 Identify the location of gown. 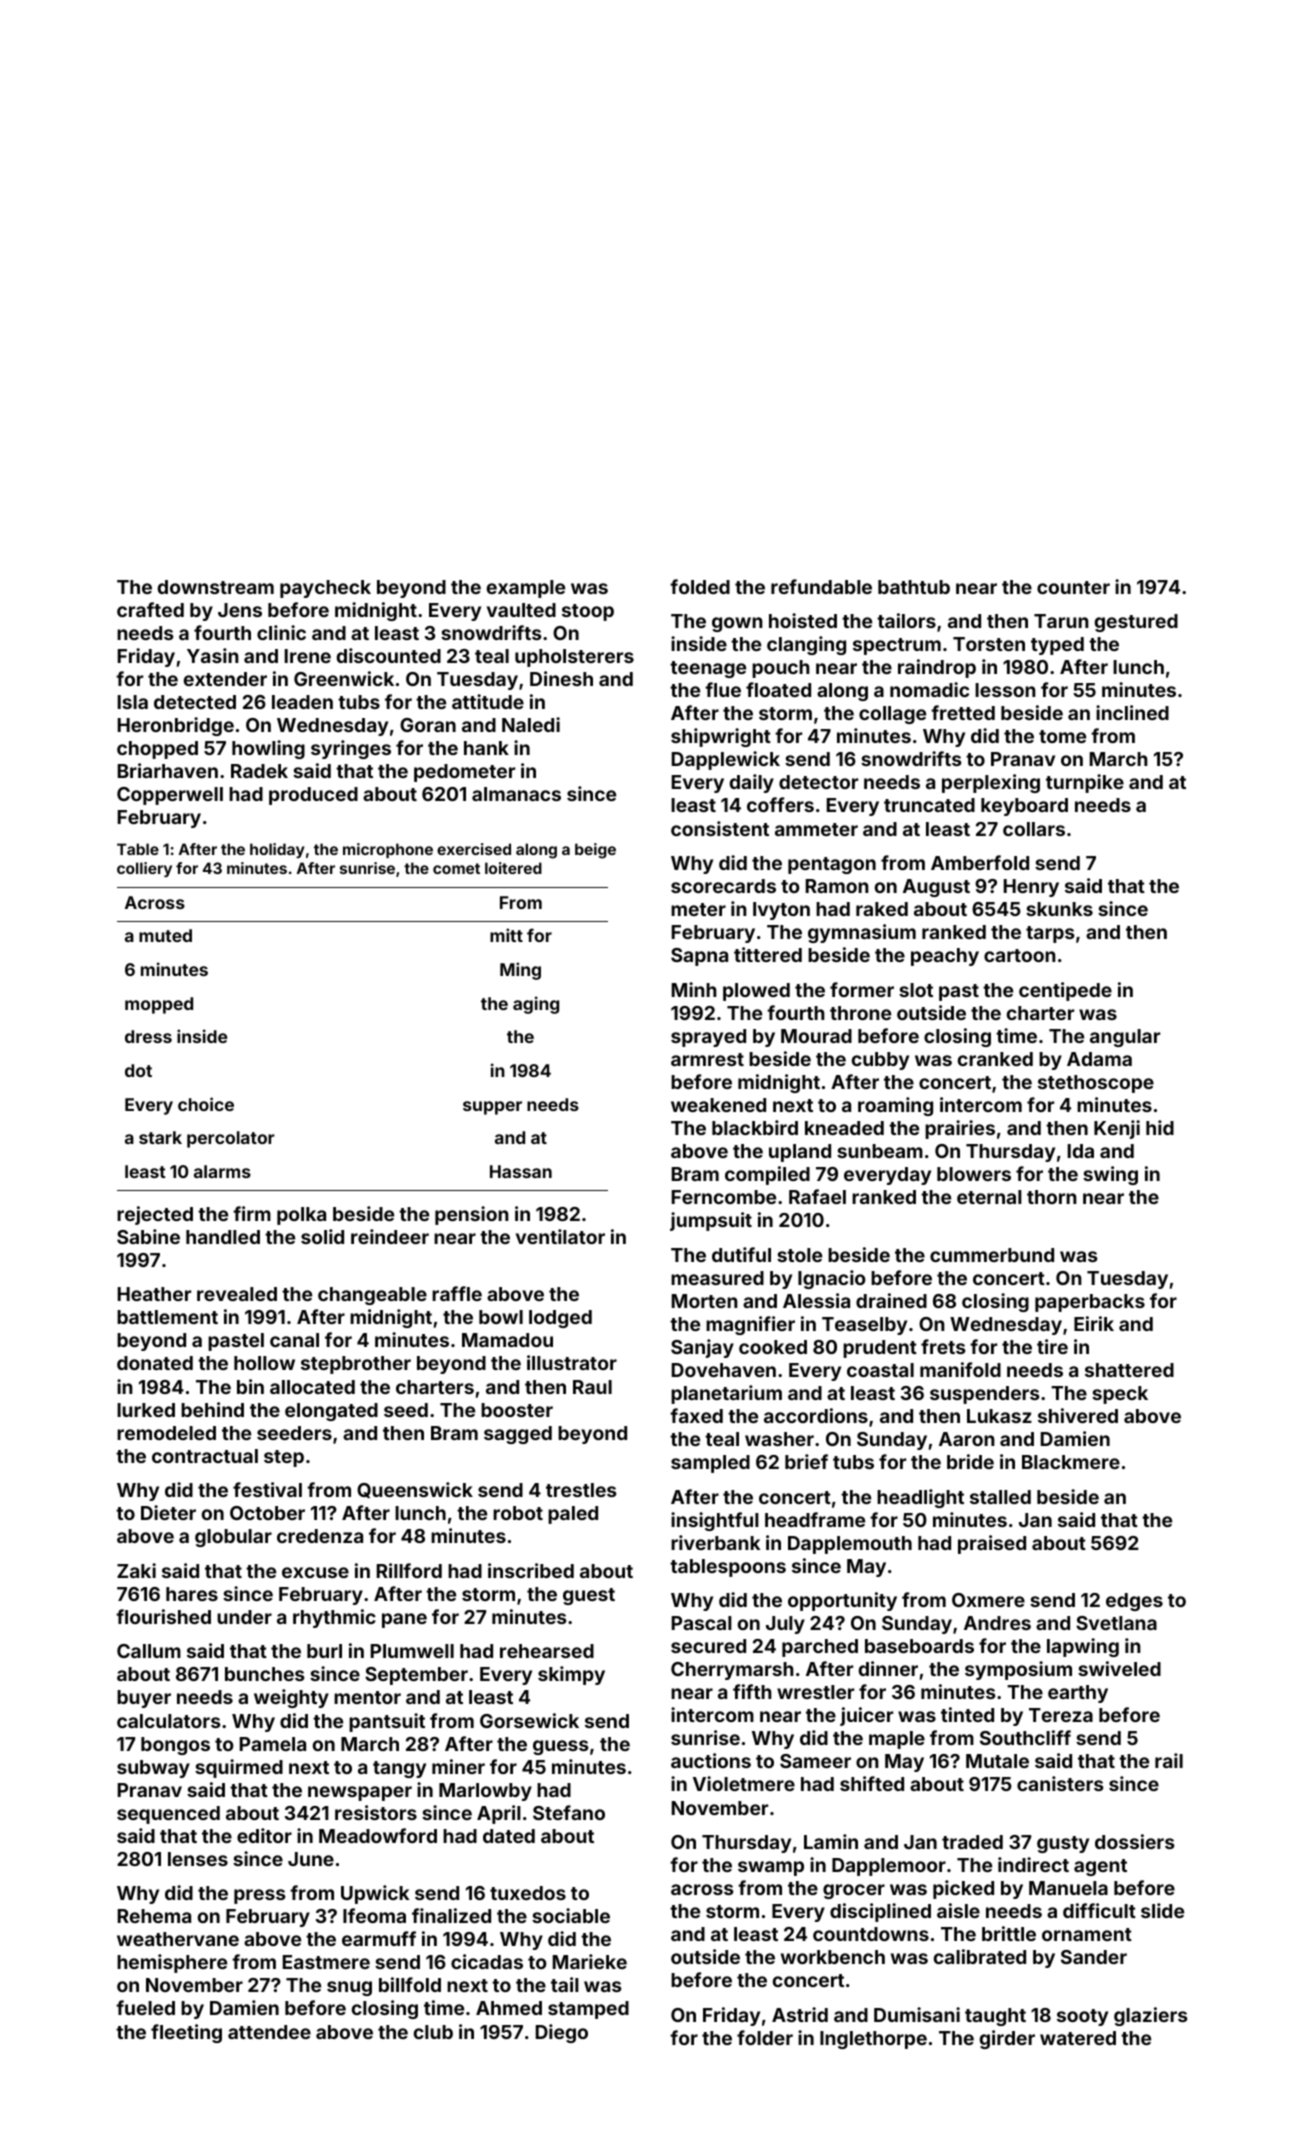
(737, 624).
